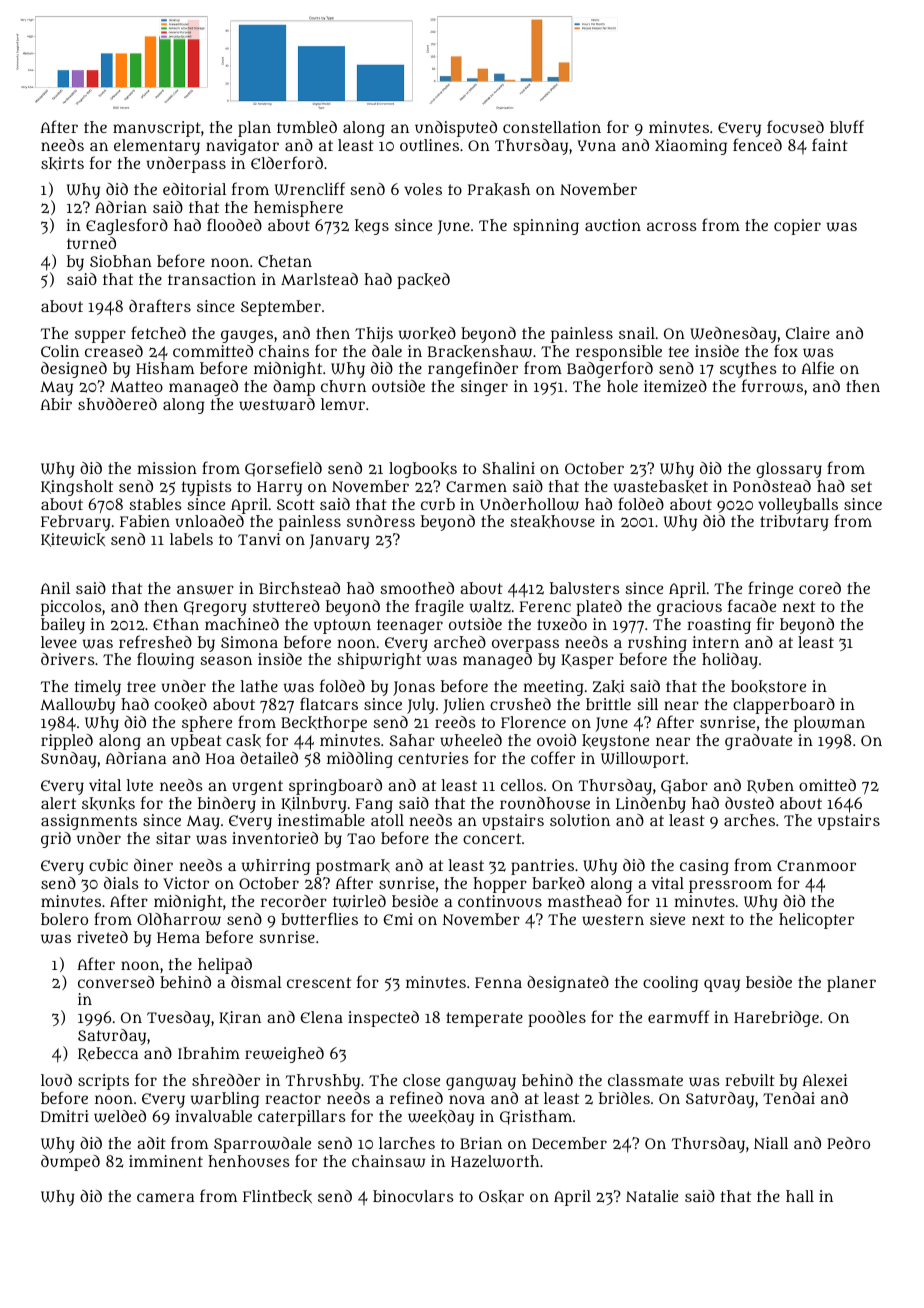  What do you see at coordinates (492, 838) in the document?
I see `concert` at bounding box center [492, 838].
